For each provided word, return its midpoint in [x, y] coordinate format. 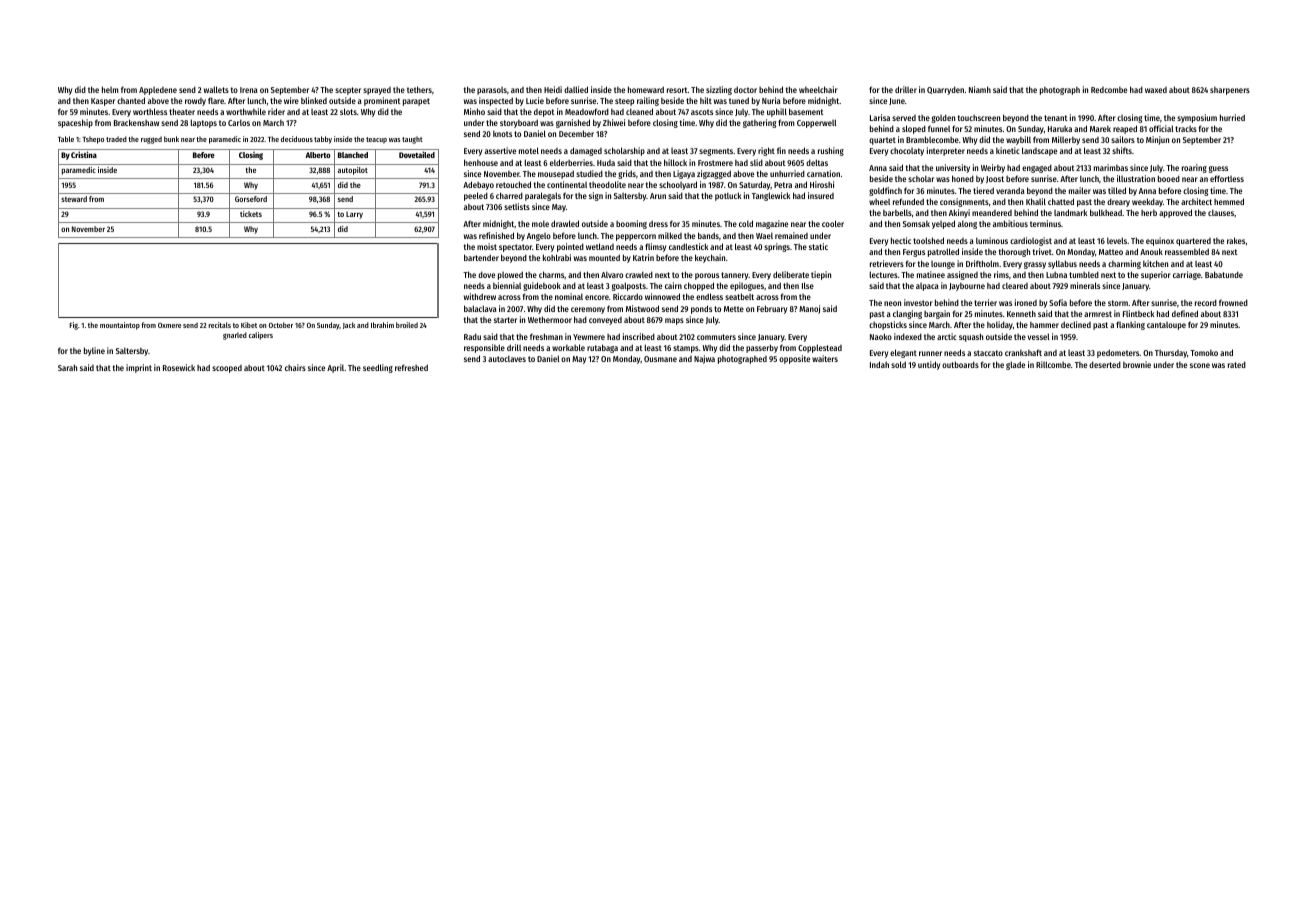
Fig [74, 326]
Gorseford [251, 199]
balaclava [480, 308]
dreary [1118, 202]
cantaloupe [1166, 326]
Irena [249, 90]
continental [567, 184]
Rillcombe [1053, 364]
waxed [1156, 90]
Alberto [318, 155]
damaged [586, 151]
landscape [1039, 151]
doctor [745, 89]
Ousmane [660, 359]
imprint [139, 368]
